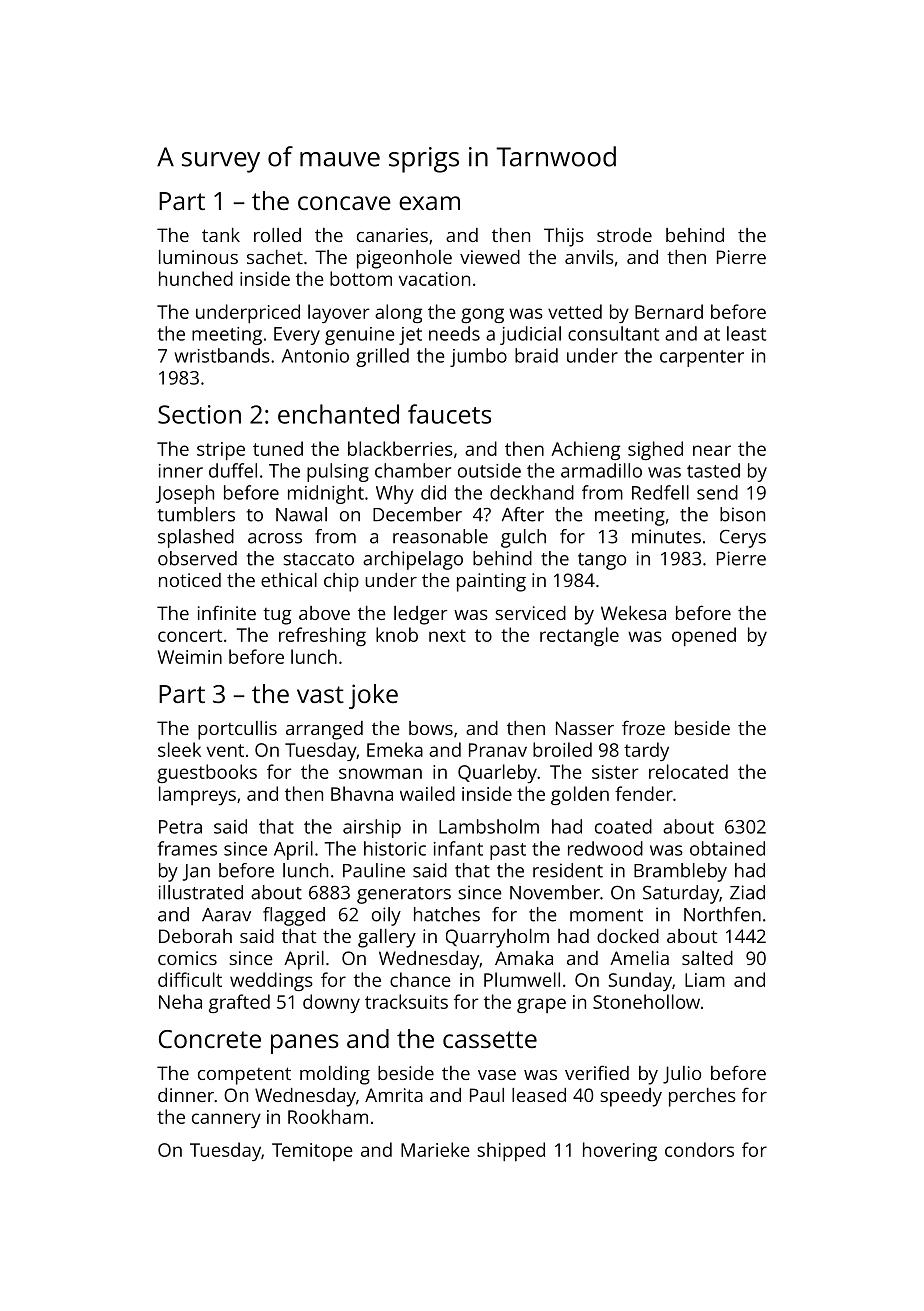  I want to click on Wekesa, so click(633, 613).
